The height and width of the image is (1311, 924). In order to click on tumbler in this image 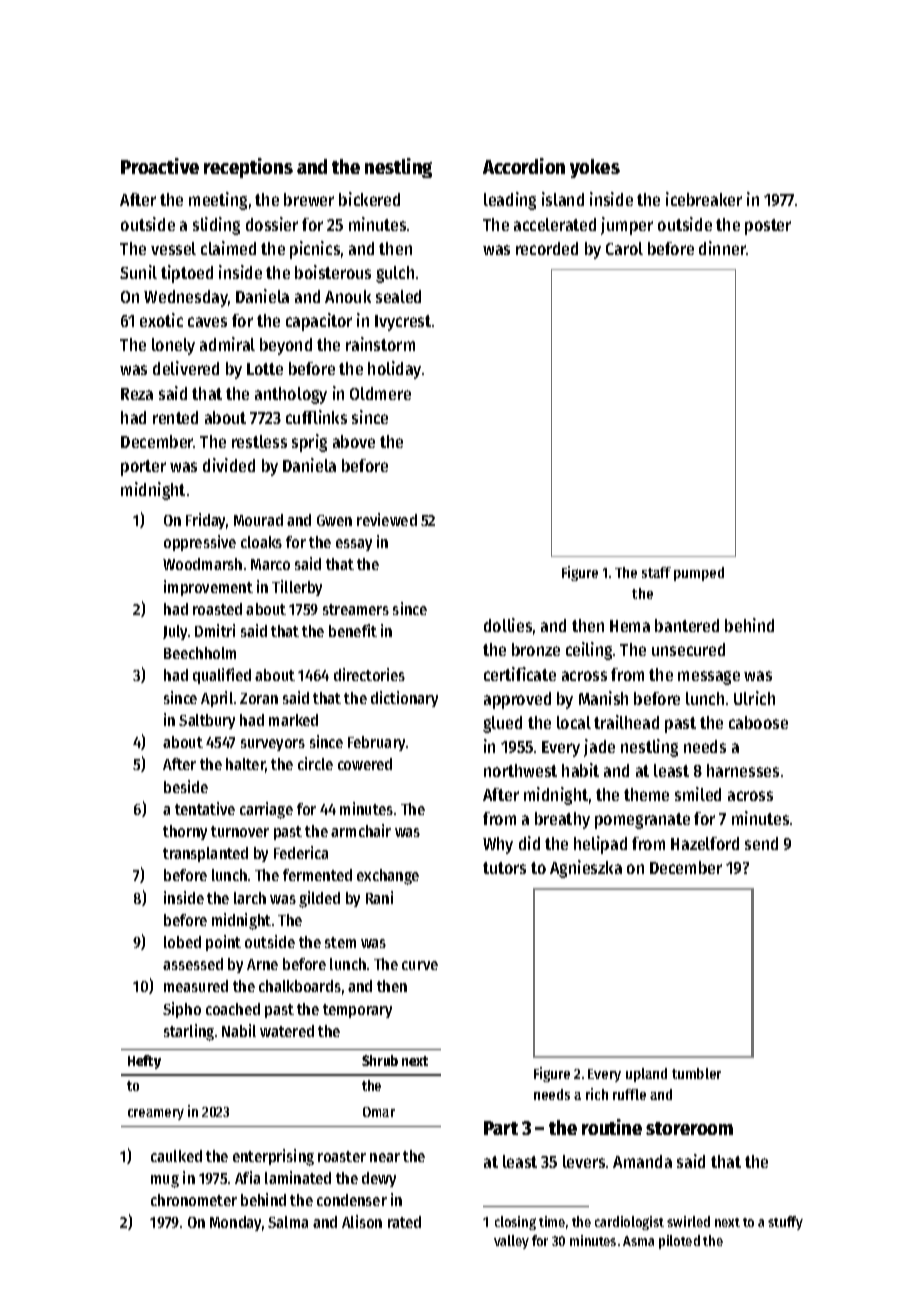, I will do `click(696, 1073)`.
